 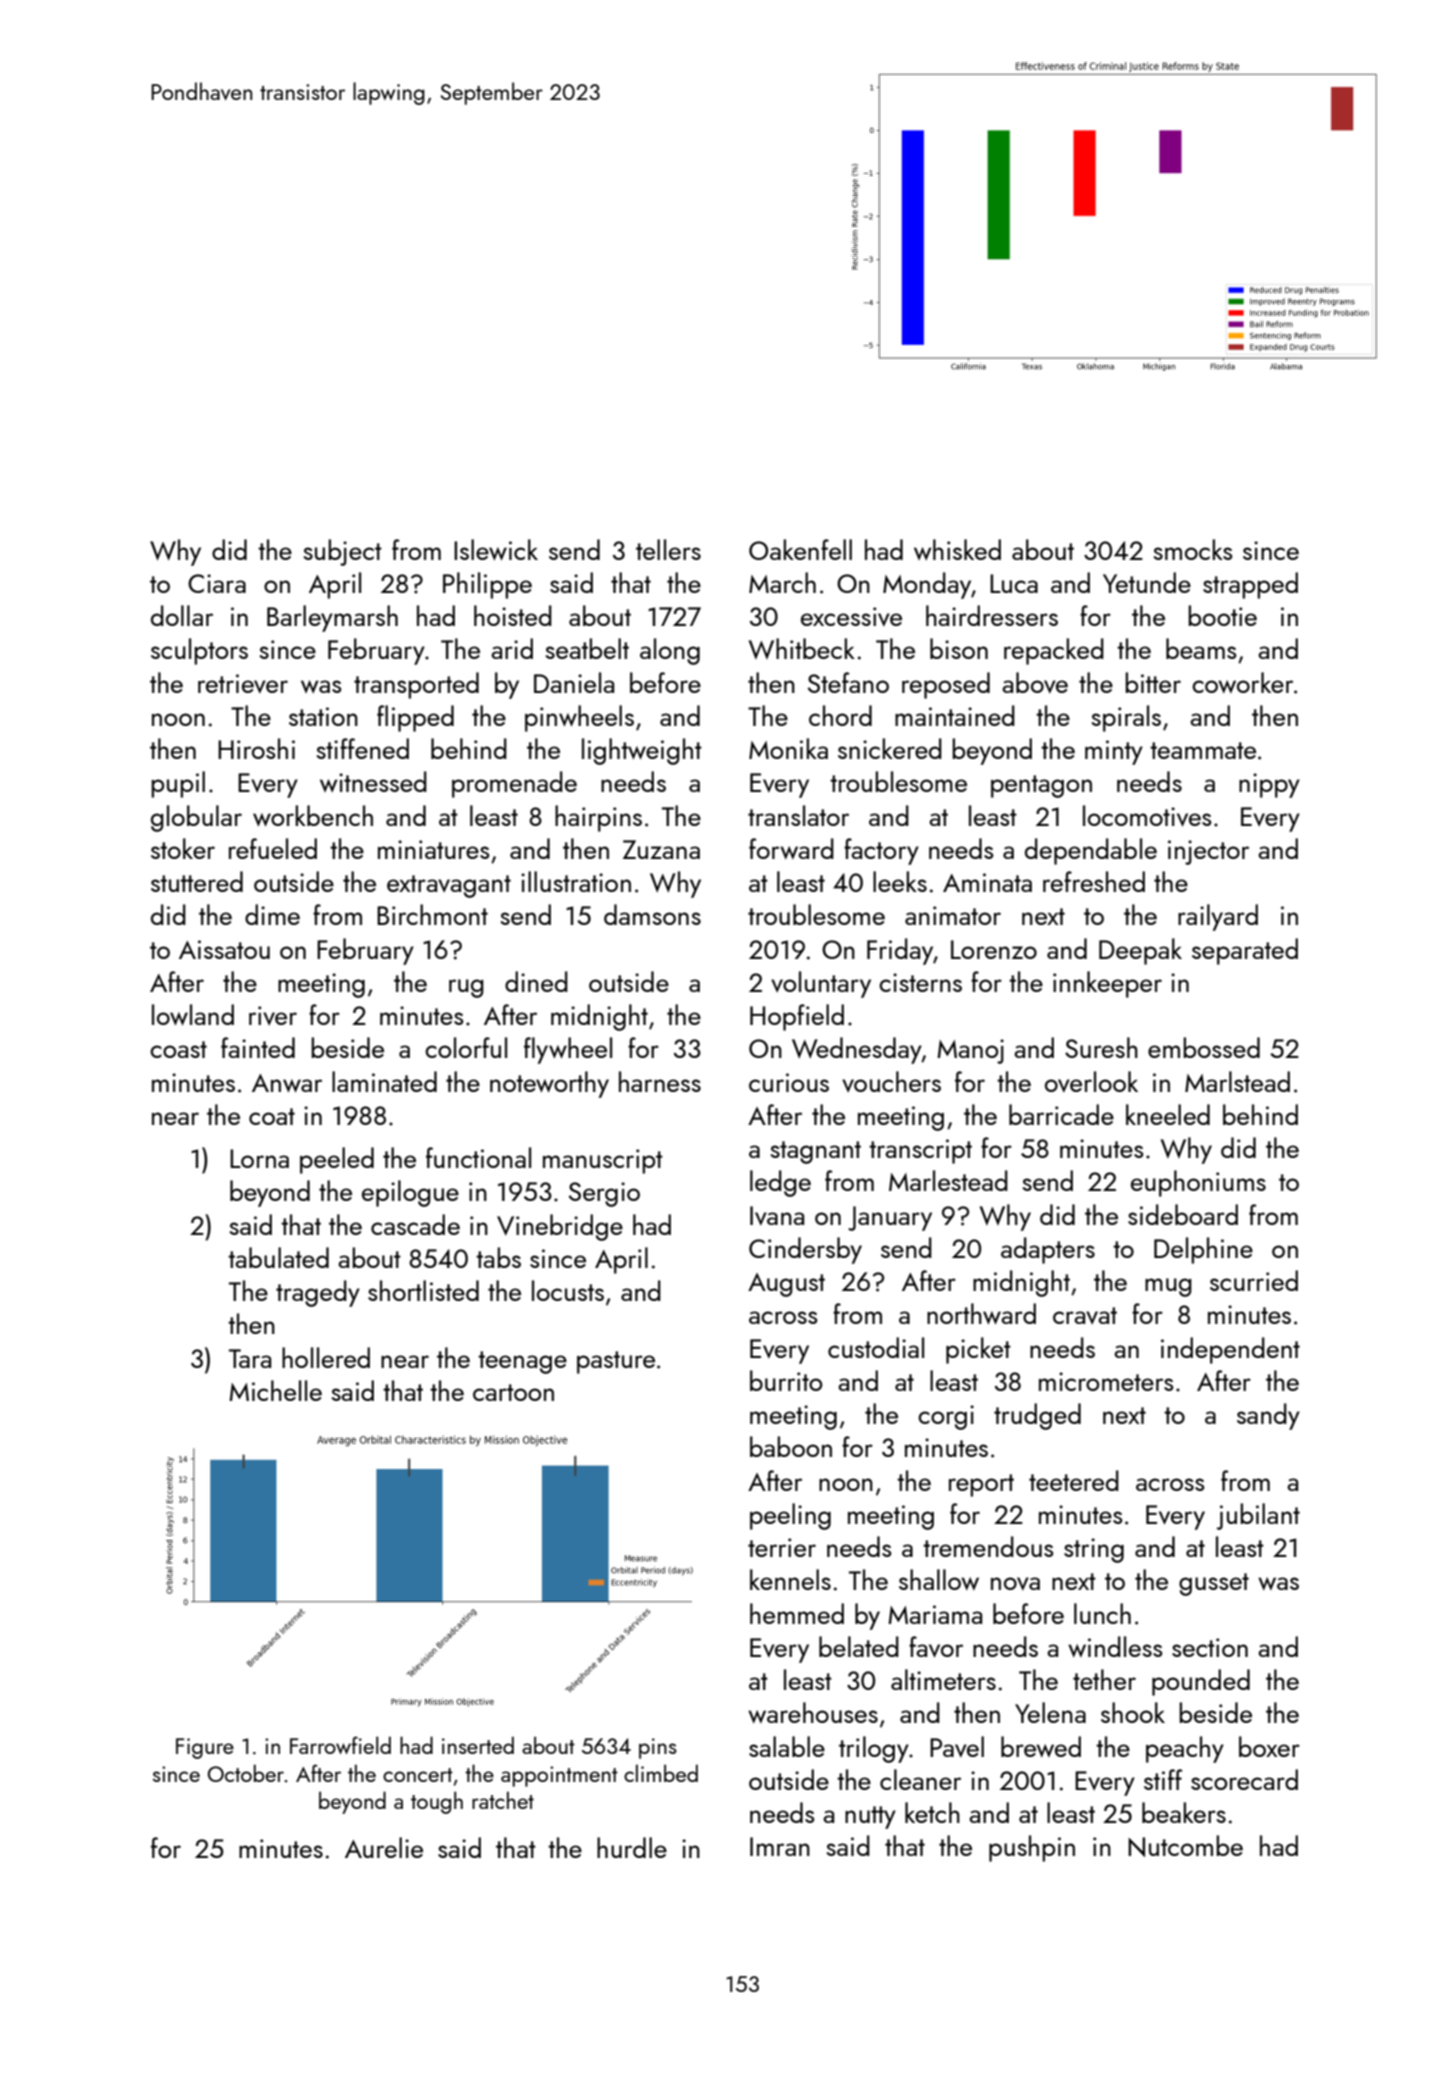 I want to click on stuttered, so click(x=197, y=881).
